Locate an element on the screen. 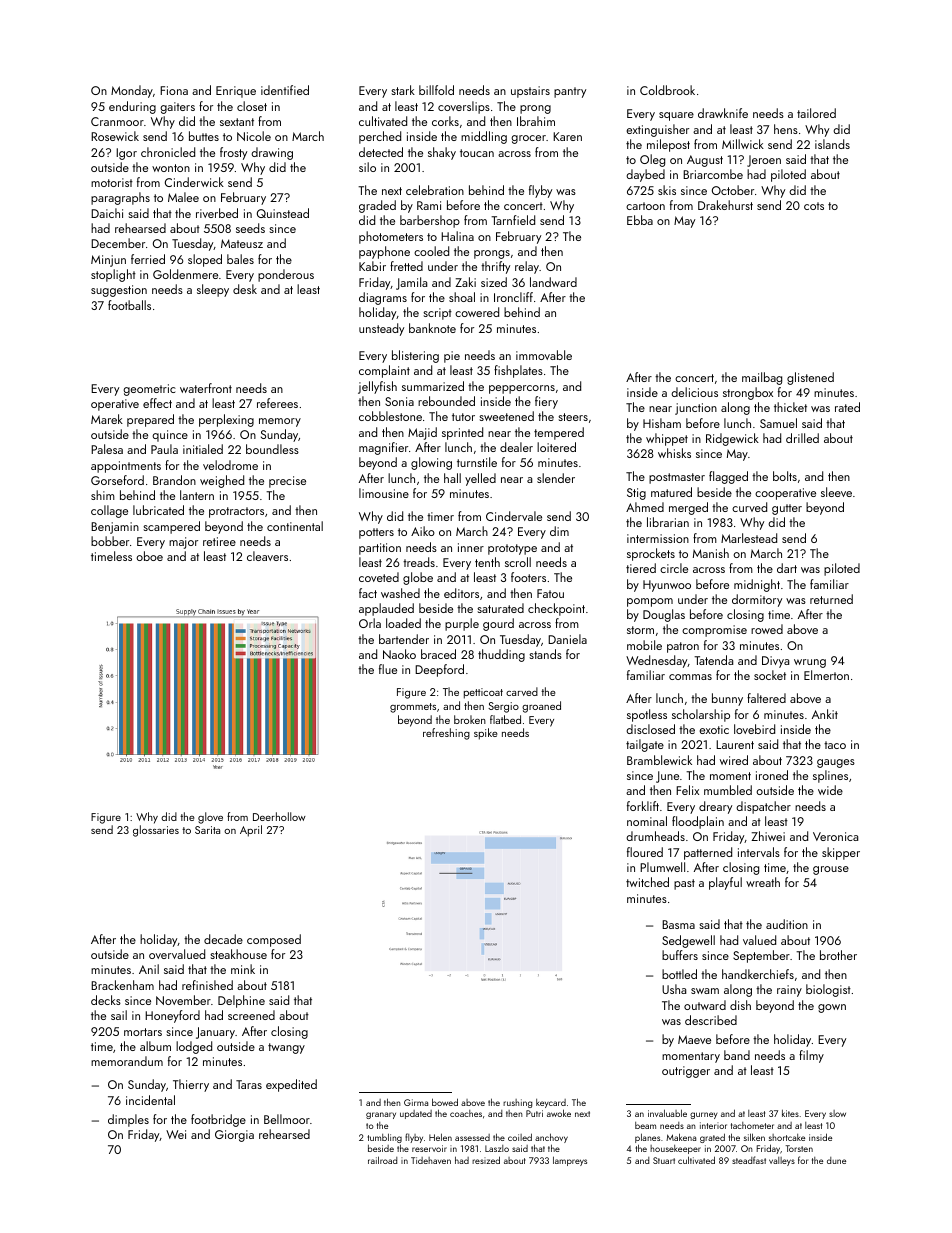  wide is located at coordinates (830, 790).
